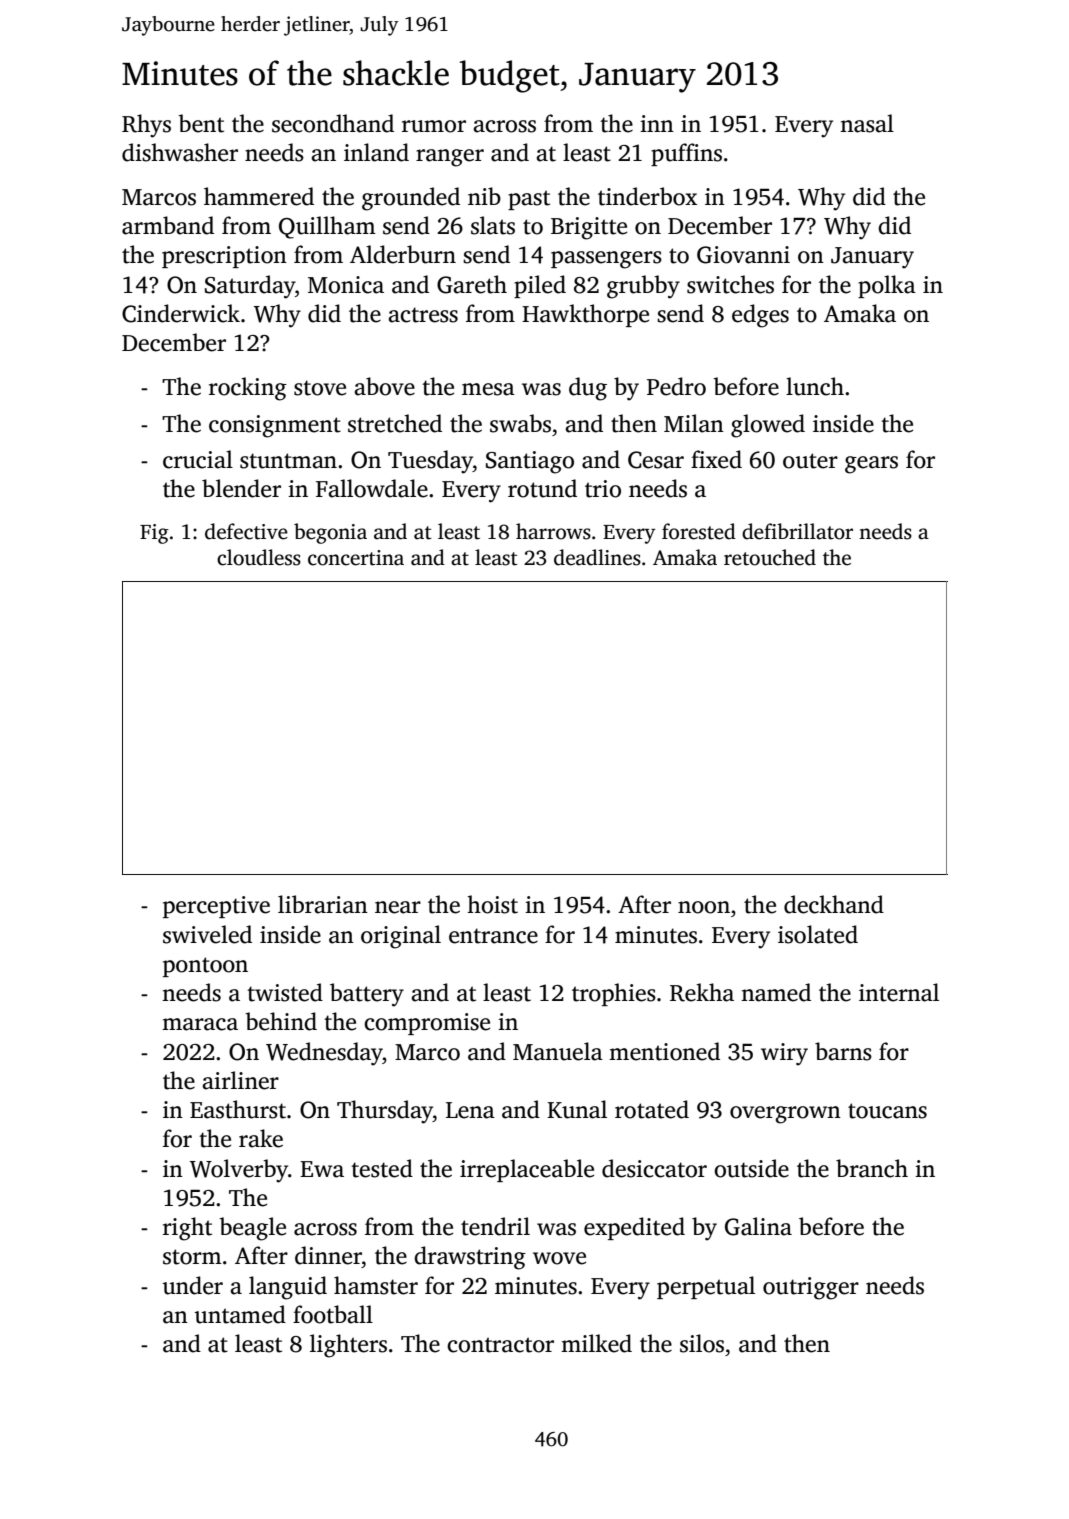 The height and width of the image is (1519, 1069). What do you see at coordinates (758, 1226) in the image?
I see `Galina` at bounding box center [758, 1226].
